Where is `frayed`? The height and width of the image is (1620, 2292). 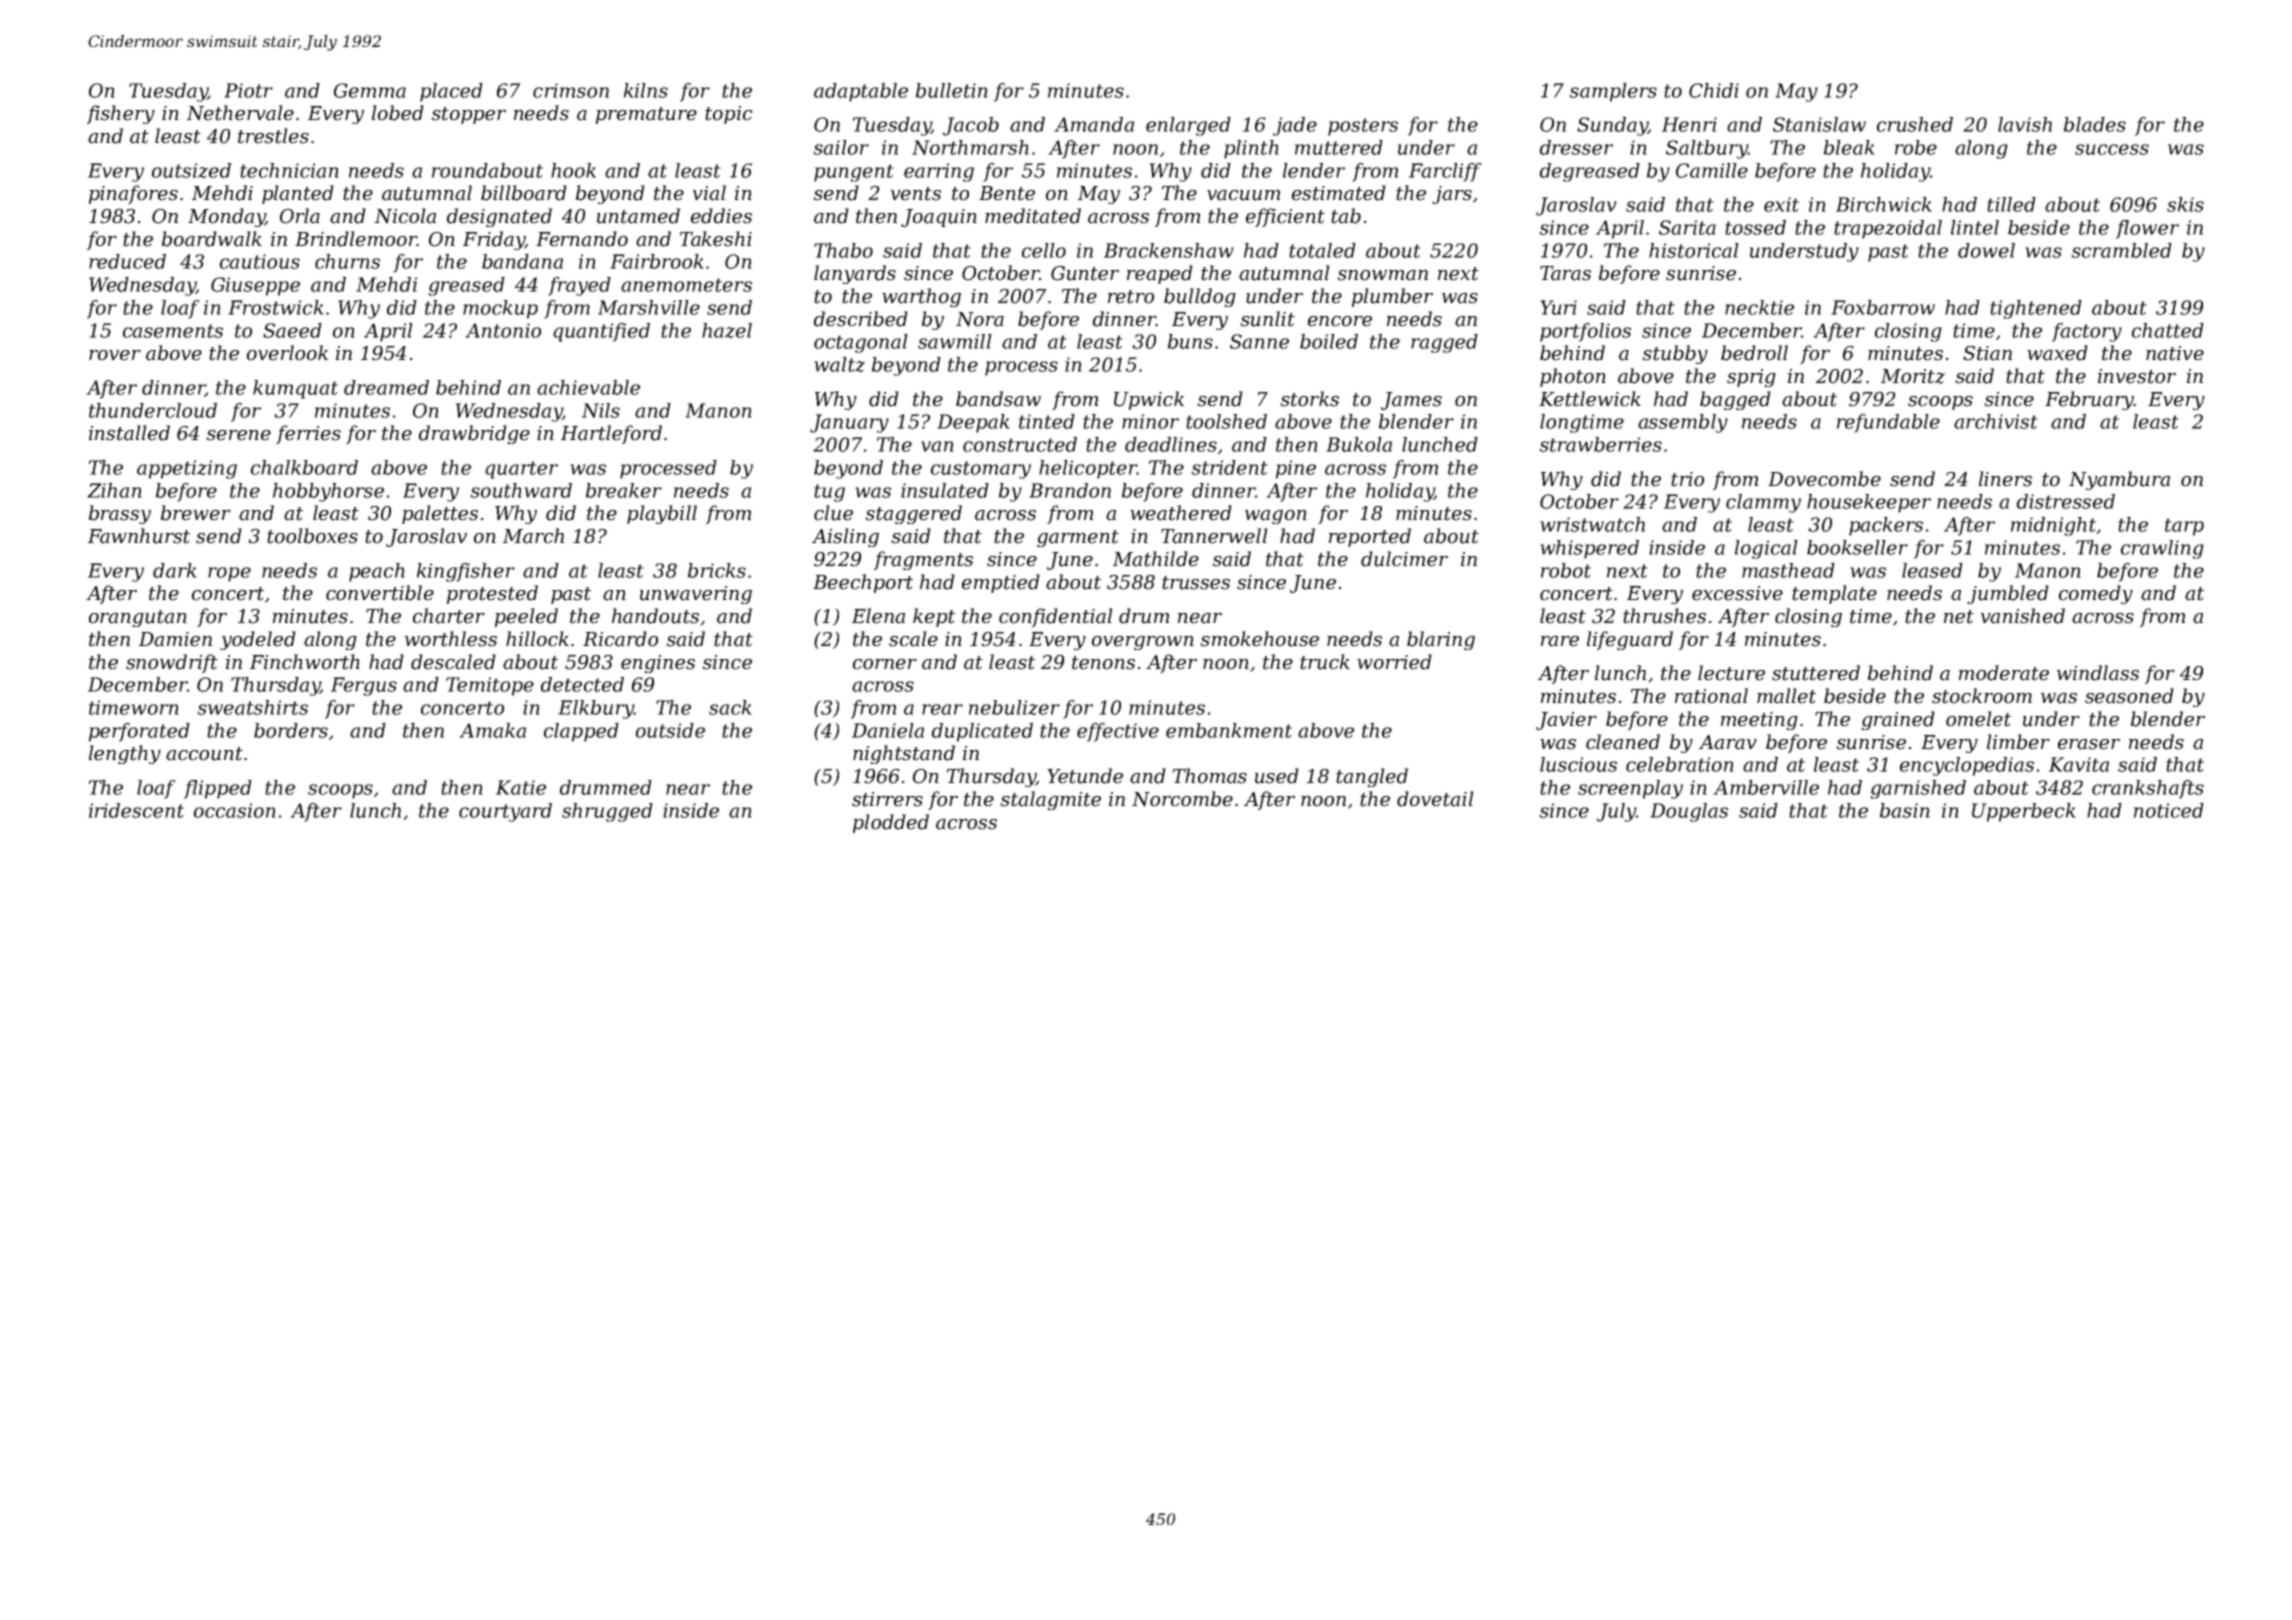 frayed is located at coordinates (579, 286).
